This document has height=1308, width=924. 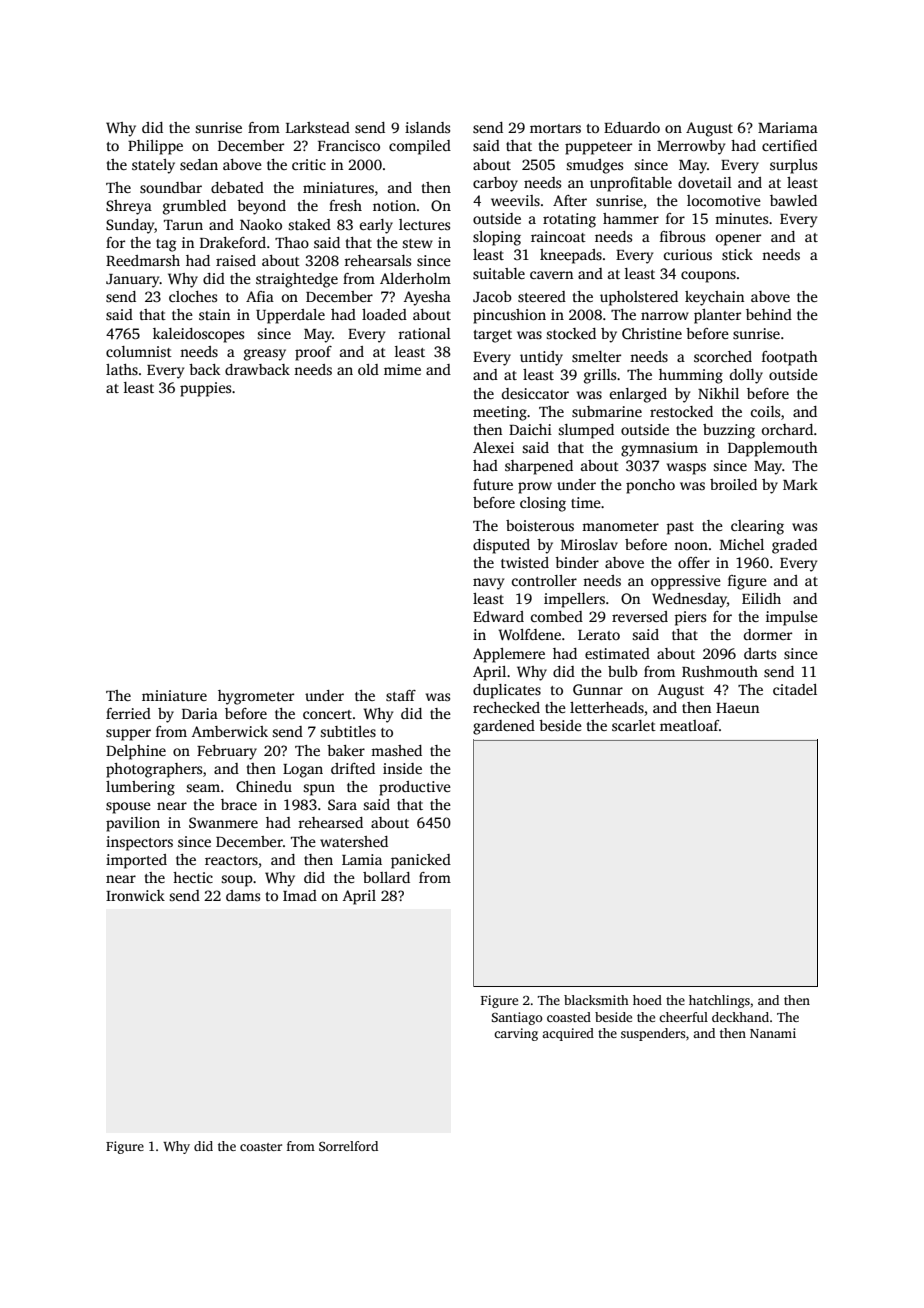 What do you see at coordinates (488, 584) in the document?
I see `navy` at bounding box center [488, 584].
